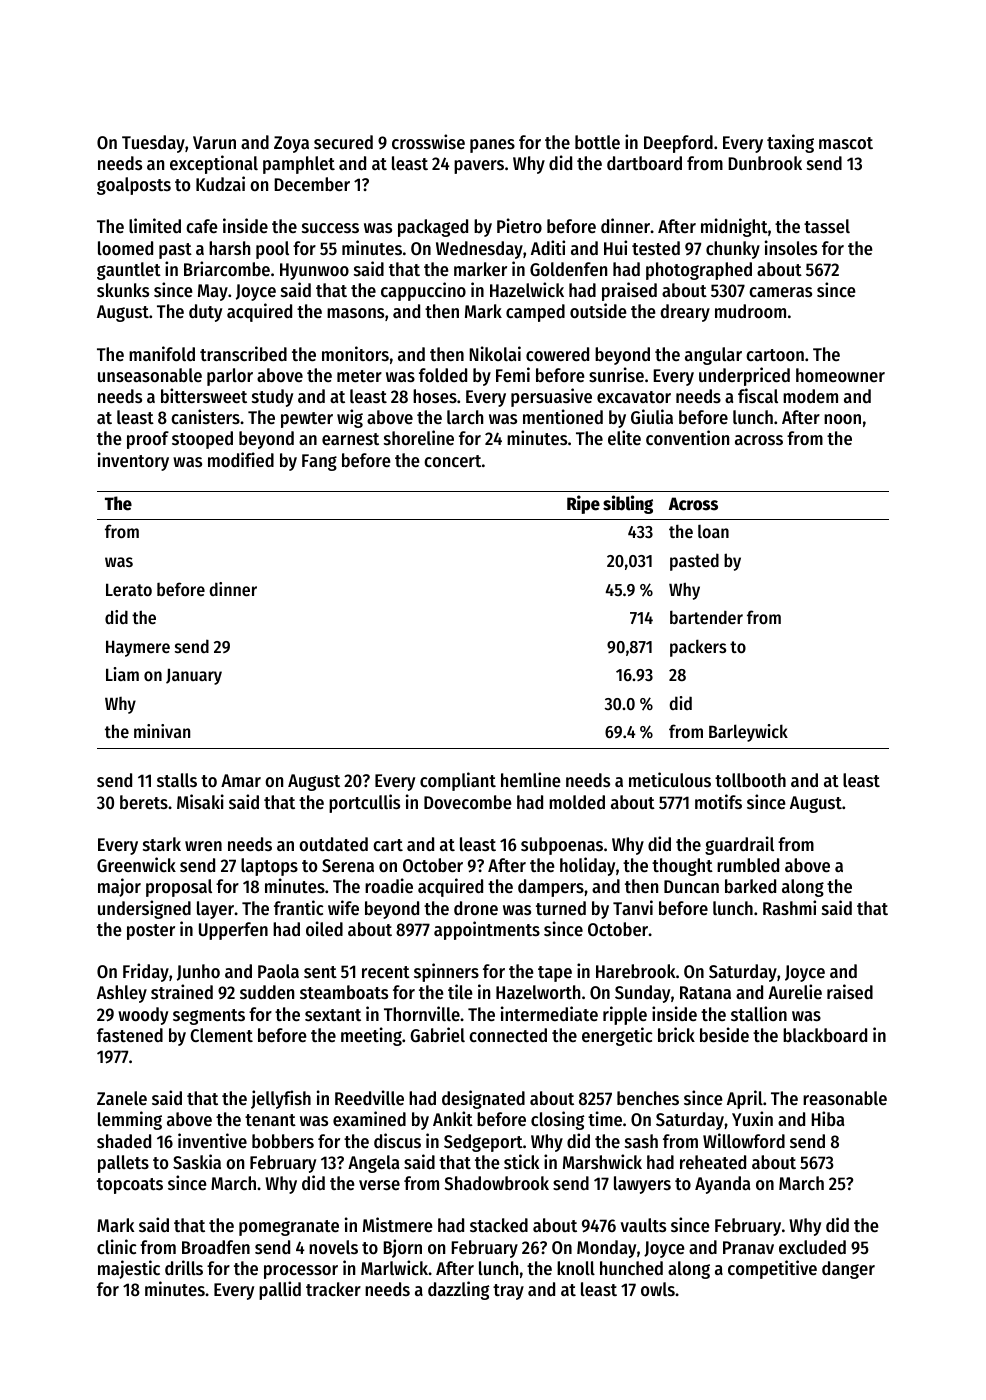 The height and width of the page is (1400, 986). What do you see at coordinates (465, 417) in the page?
I see `larch` at bounding box center [465, 417].
